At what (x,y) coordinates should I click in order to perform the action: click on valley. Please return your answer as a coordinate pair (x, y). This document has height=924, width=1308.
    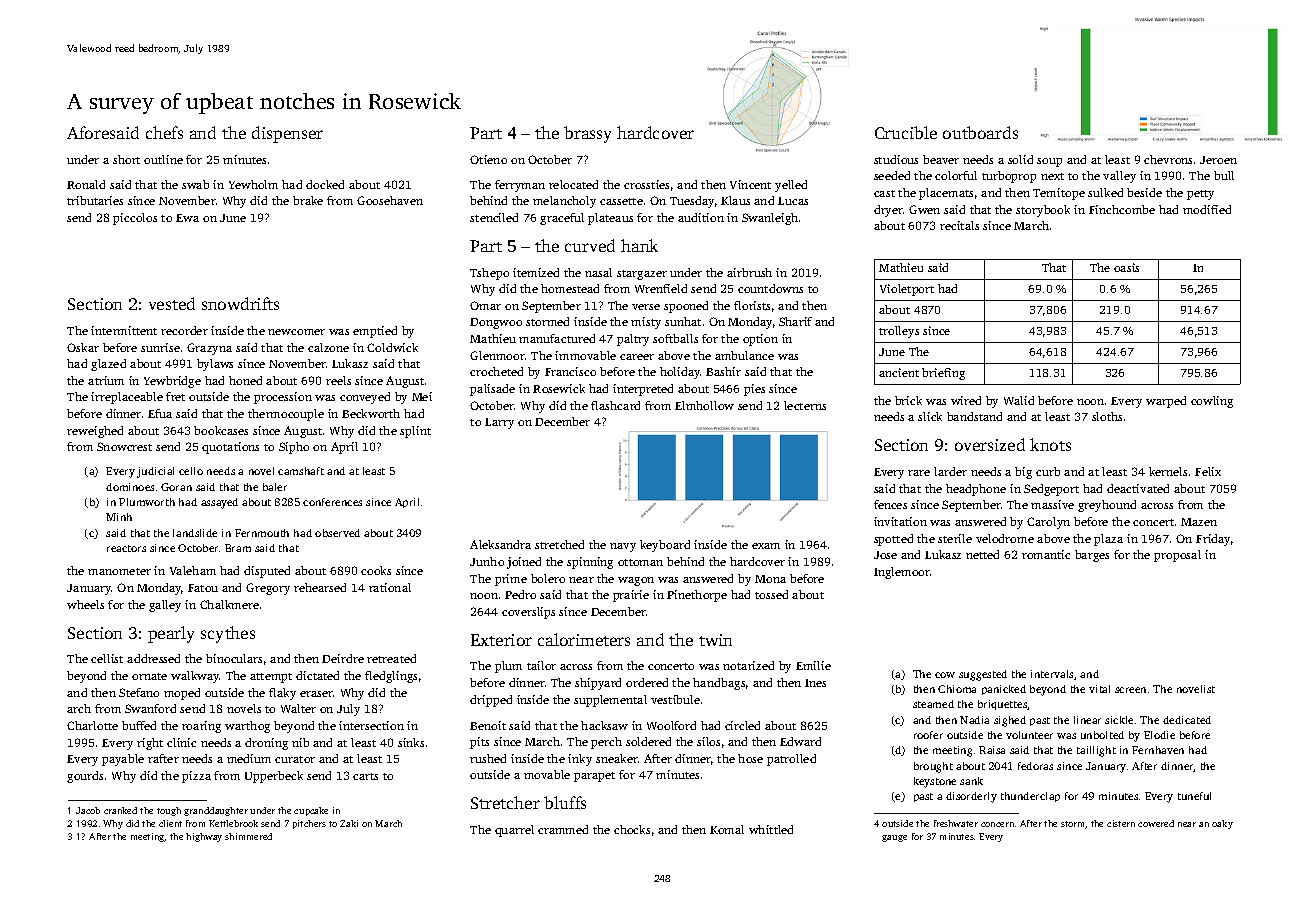
    Looking at the image, I should click on (1119, 177).
